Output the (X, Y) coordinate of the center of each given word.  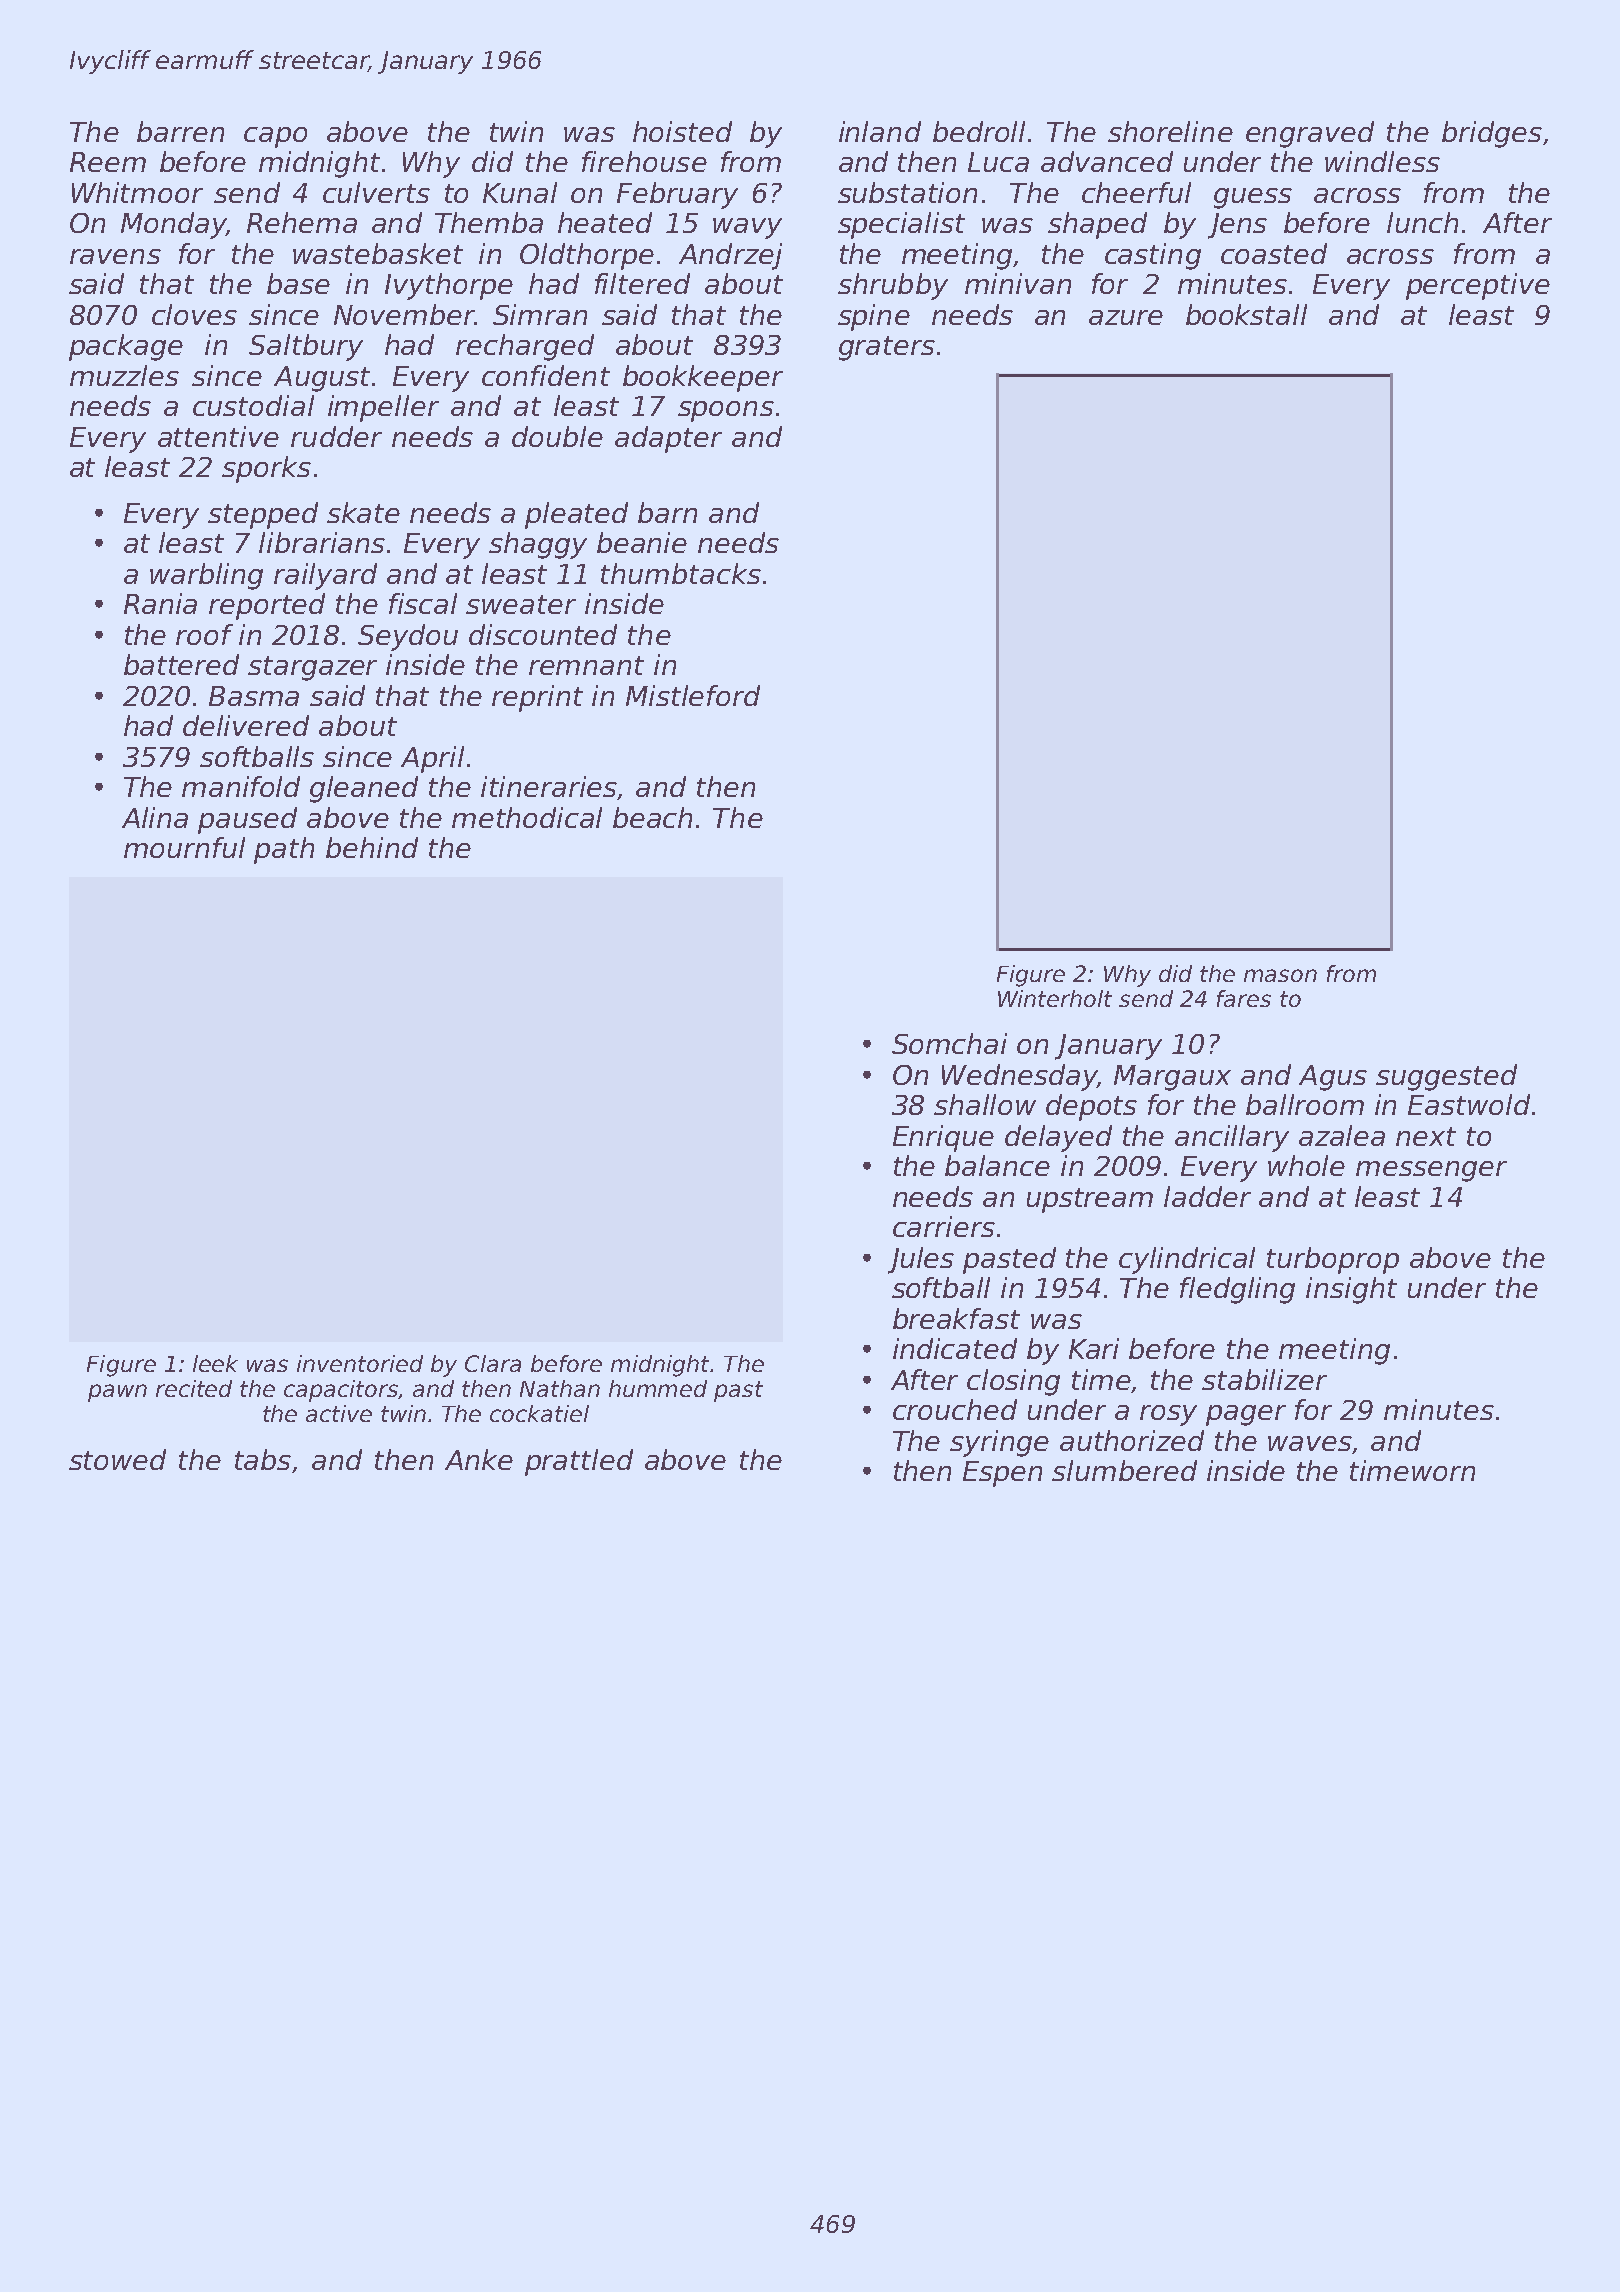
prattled (579, 1462)
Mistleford (693, 695)
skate (363, 512)
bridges (1492, 134)
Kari (1094, 1348)
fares (1244, 998)
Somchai (949, 1043)
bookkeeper (703, 378)
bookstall (1246, 314)
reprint (537, 698)
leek (215, 1363)
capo (275, 137)
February (677, 195)
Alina (155, 817)
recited (194, 1388)
